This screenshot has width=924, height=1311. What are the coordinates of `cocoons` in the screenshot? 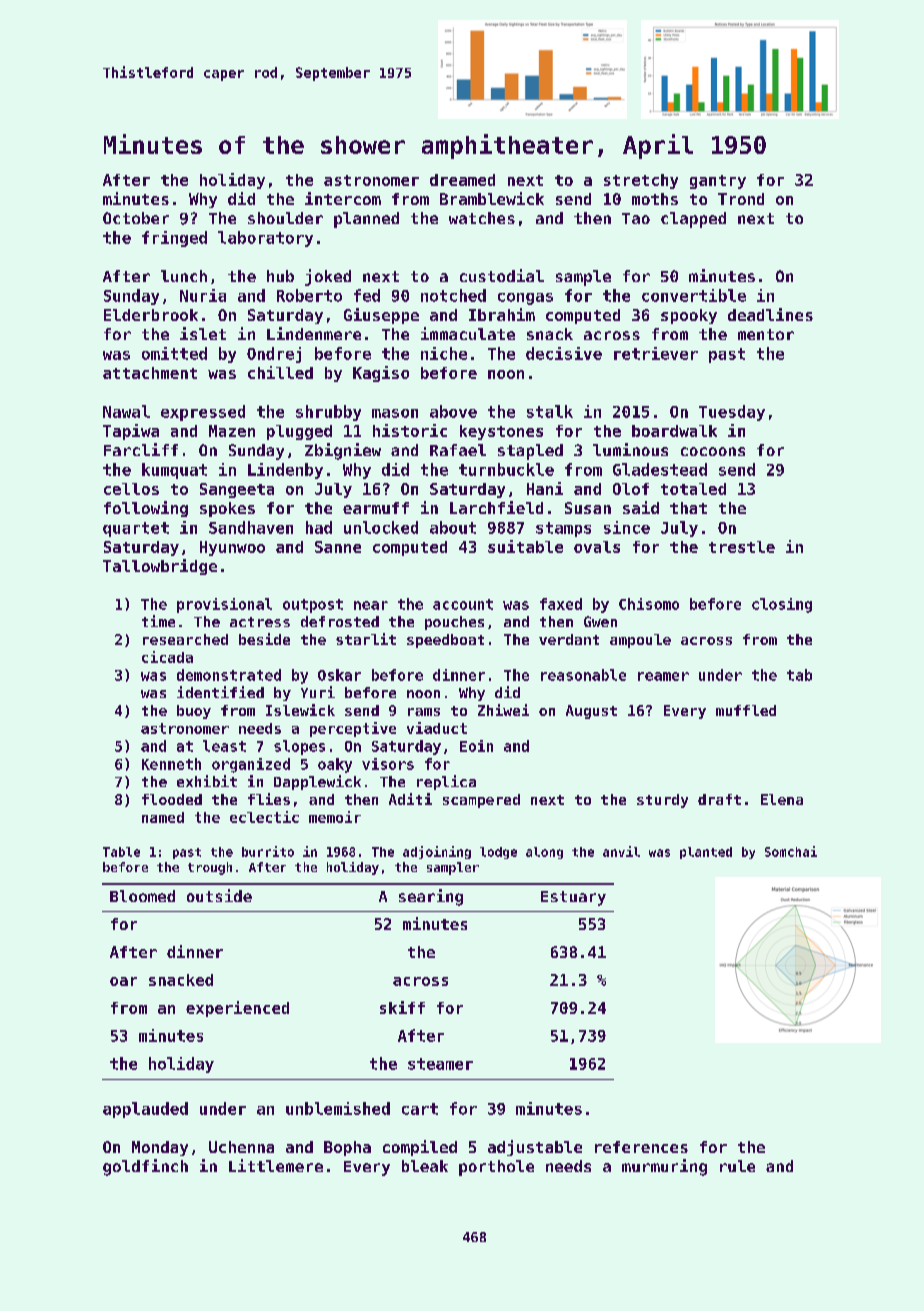 It's located at (713, 451).
